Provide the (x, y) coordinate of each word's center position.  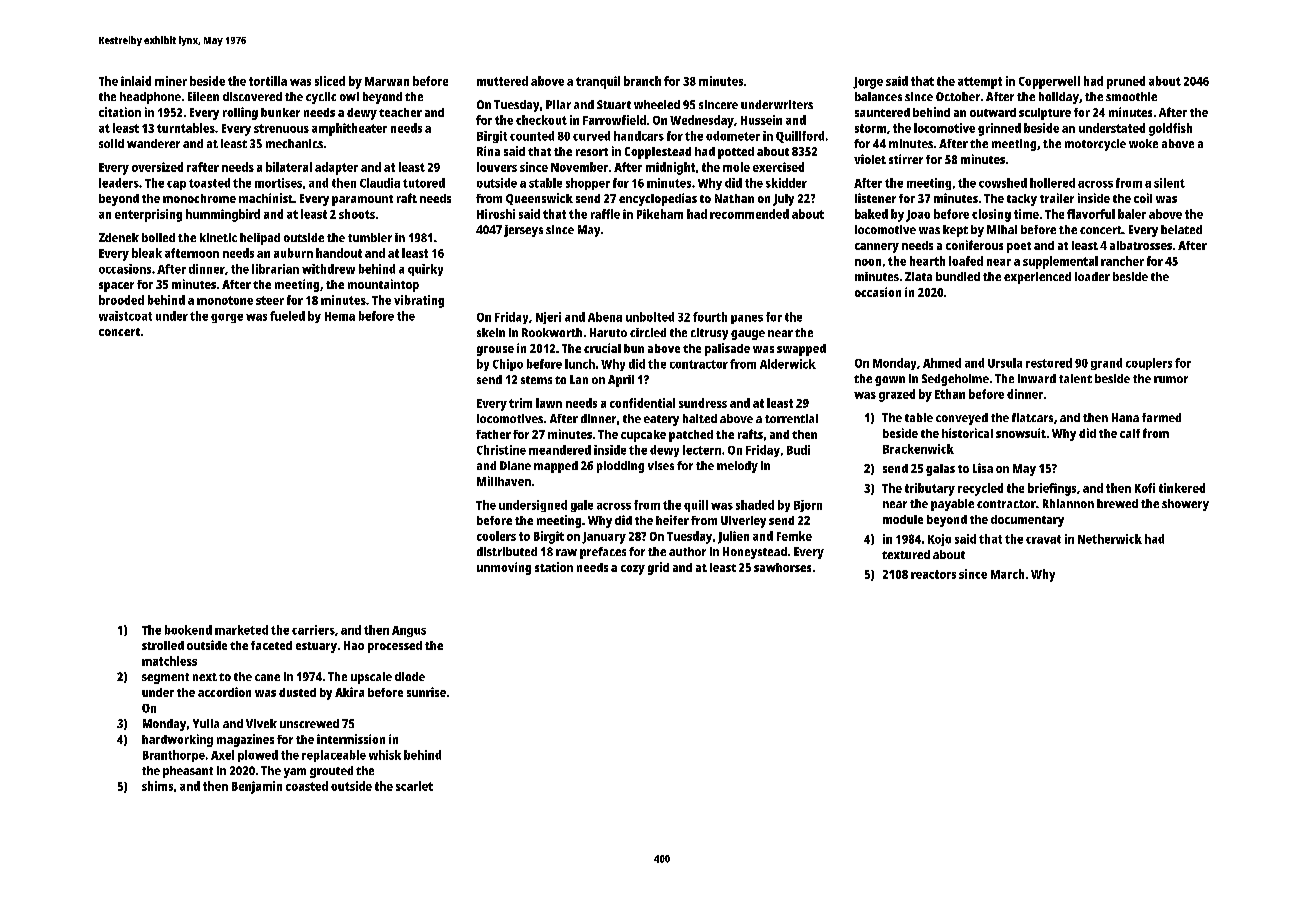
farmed (1161, 417)
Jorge (868, 83)
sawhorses (782, 567)
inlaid (136, 81)
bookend (188, 630)
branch (642, 81)
